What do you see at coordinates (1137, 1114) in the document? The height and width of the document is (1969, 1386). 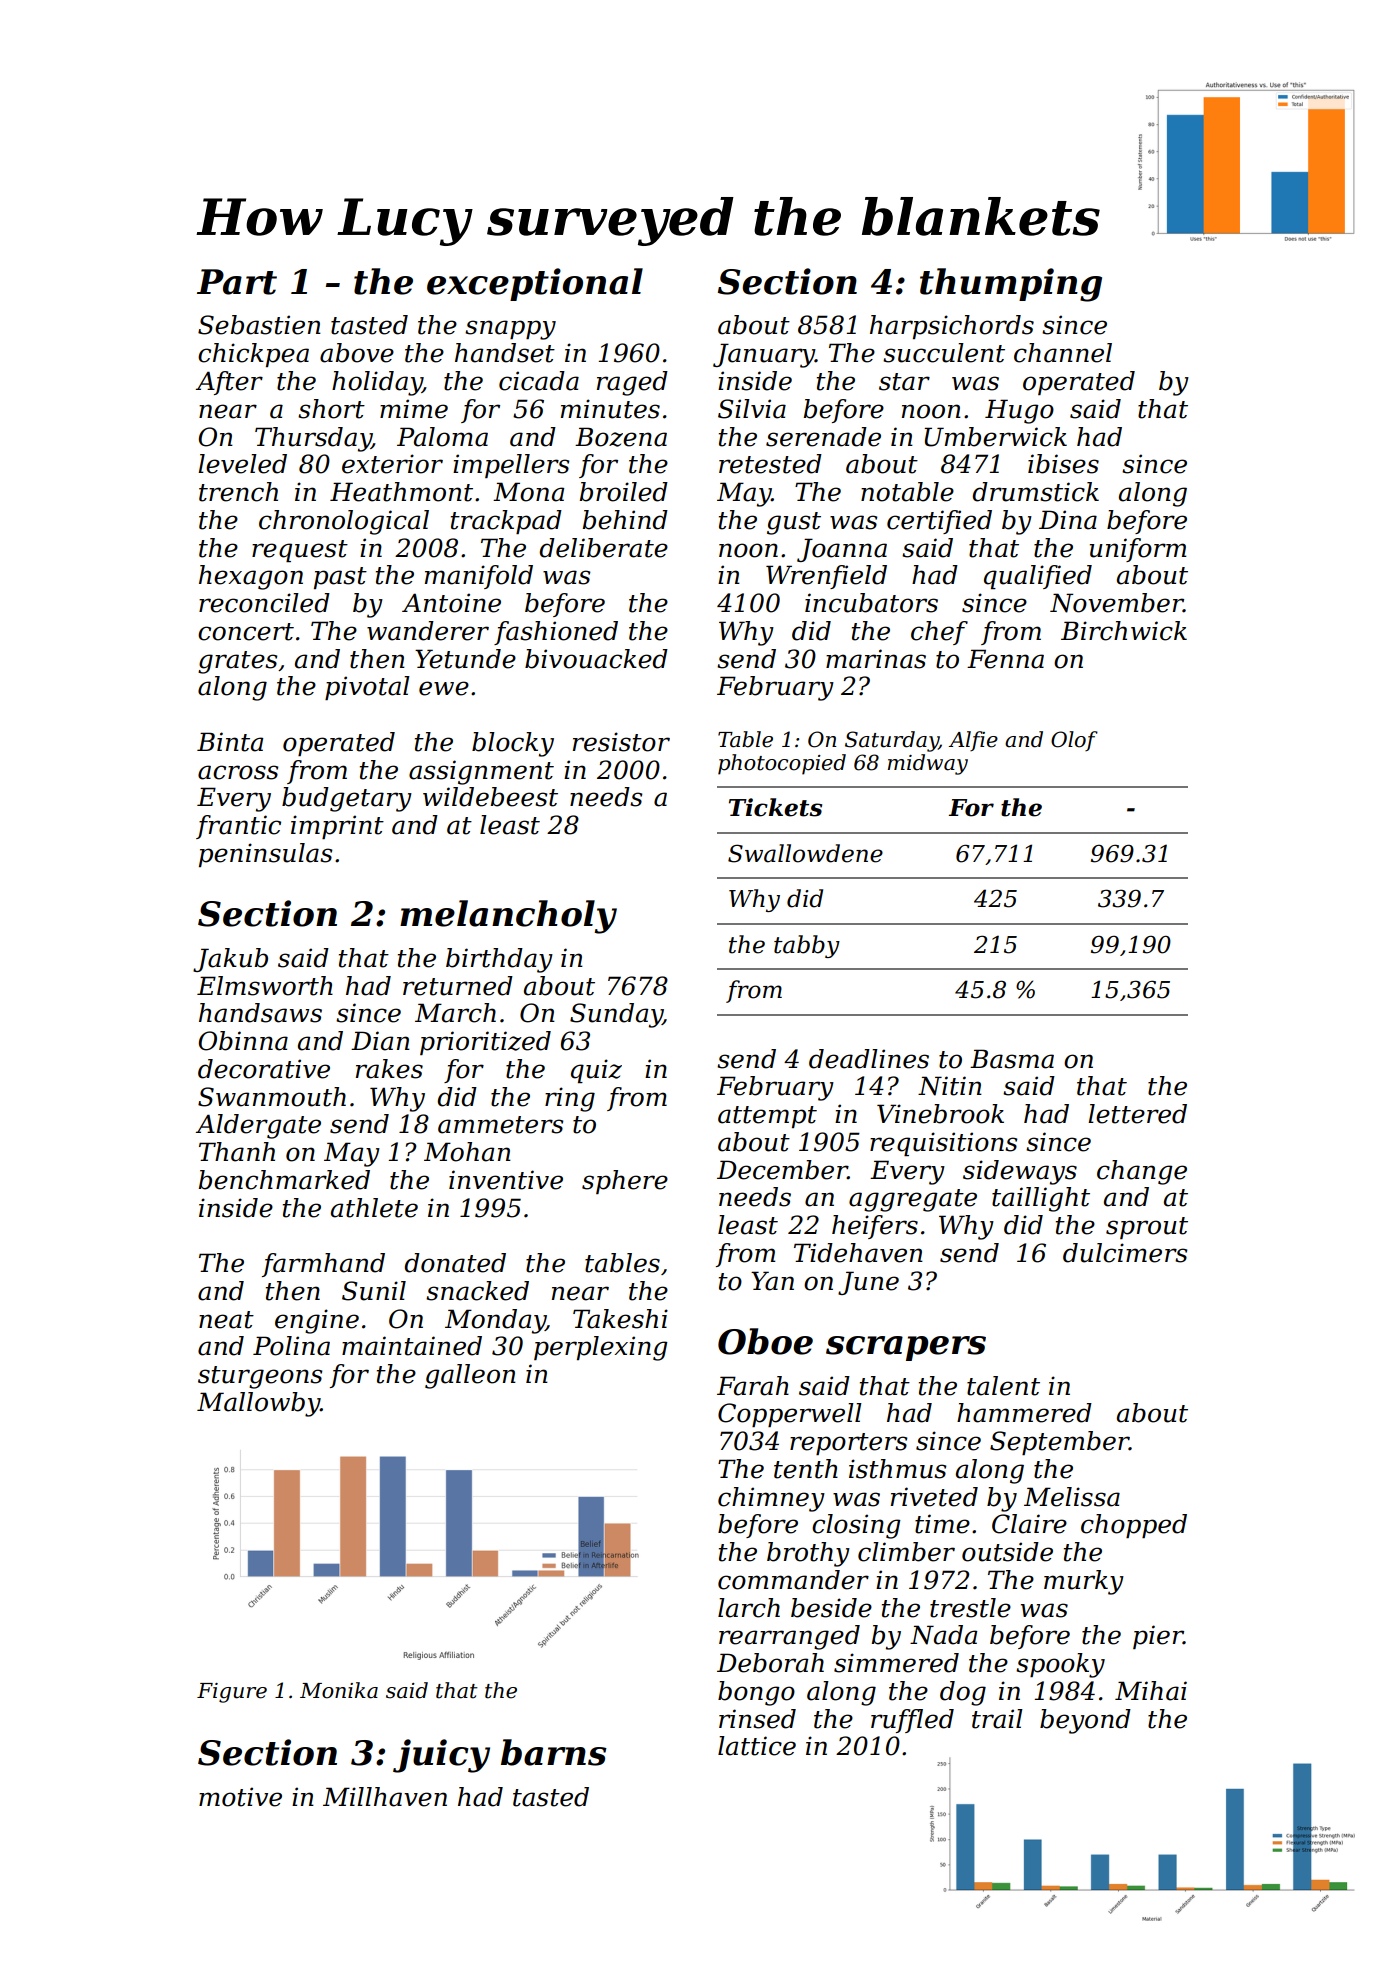 I see `lettered` at bounding box center [1137, 1114].
